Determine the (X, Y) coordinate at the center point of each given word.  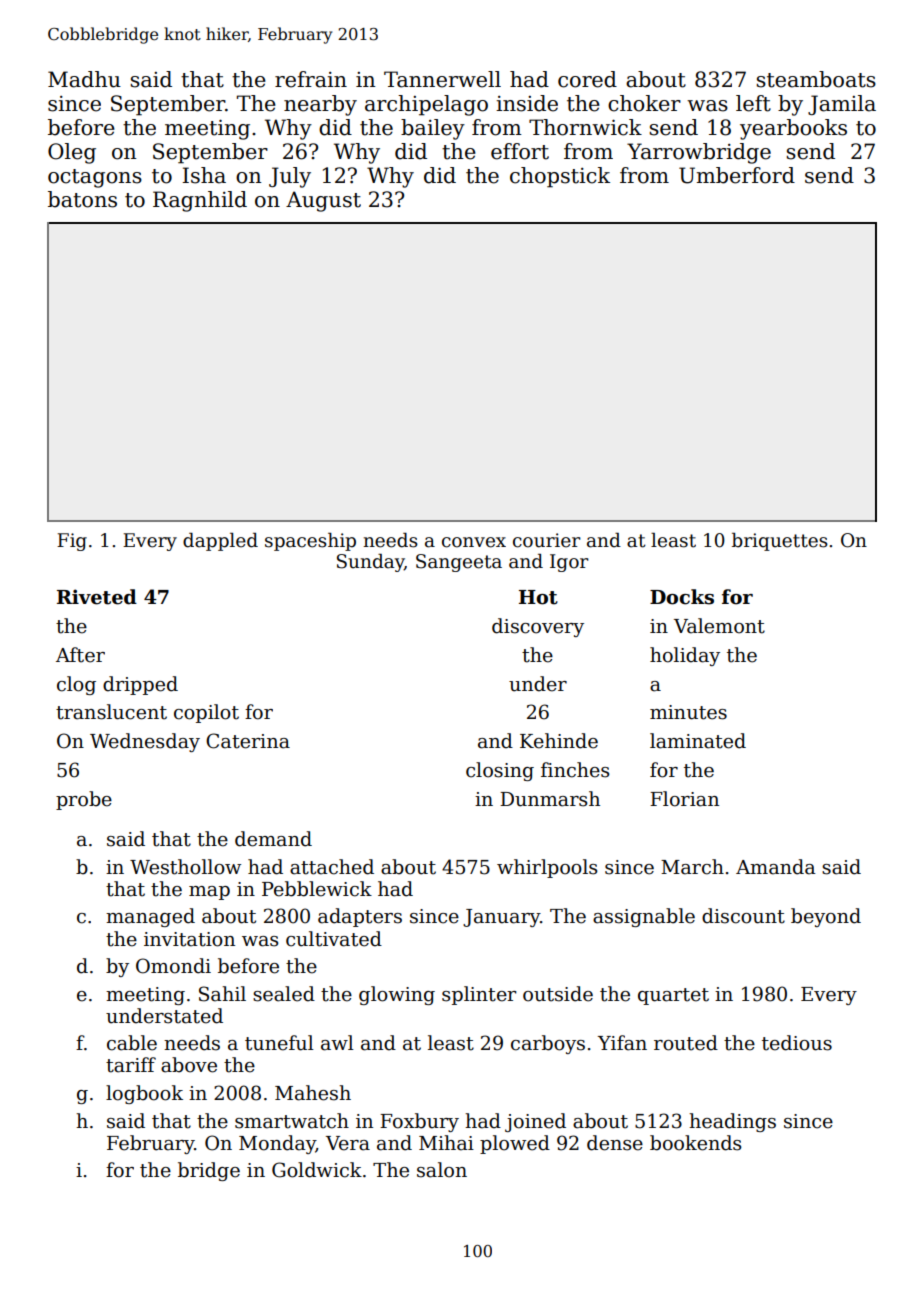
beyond (826, 917)
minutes (688, 712)
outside (558, 994)
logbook (144, 1094)
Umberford (737, 175)
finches (575, 770)
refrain (311, 79)
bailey (433, 129)
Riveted (97, 597)
